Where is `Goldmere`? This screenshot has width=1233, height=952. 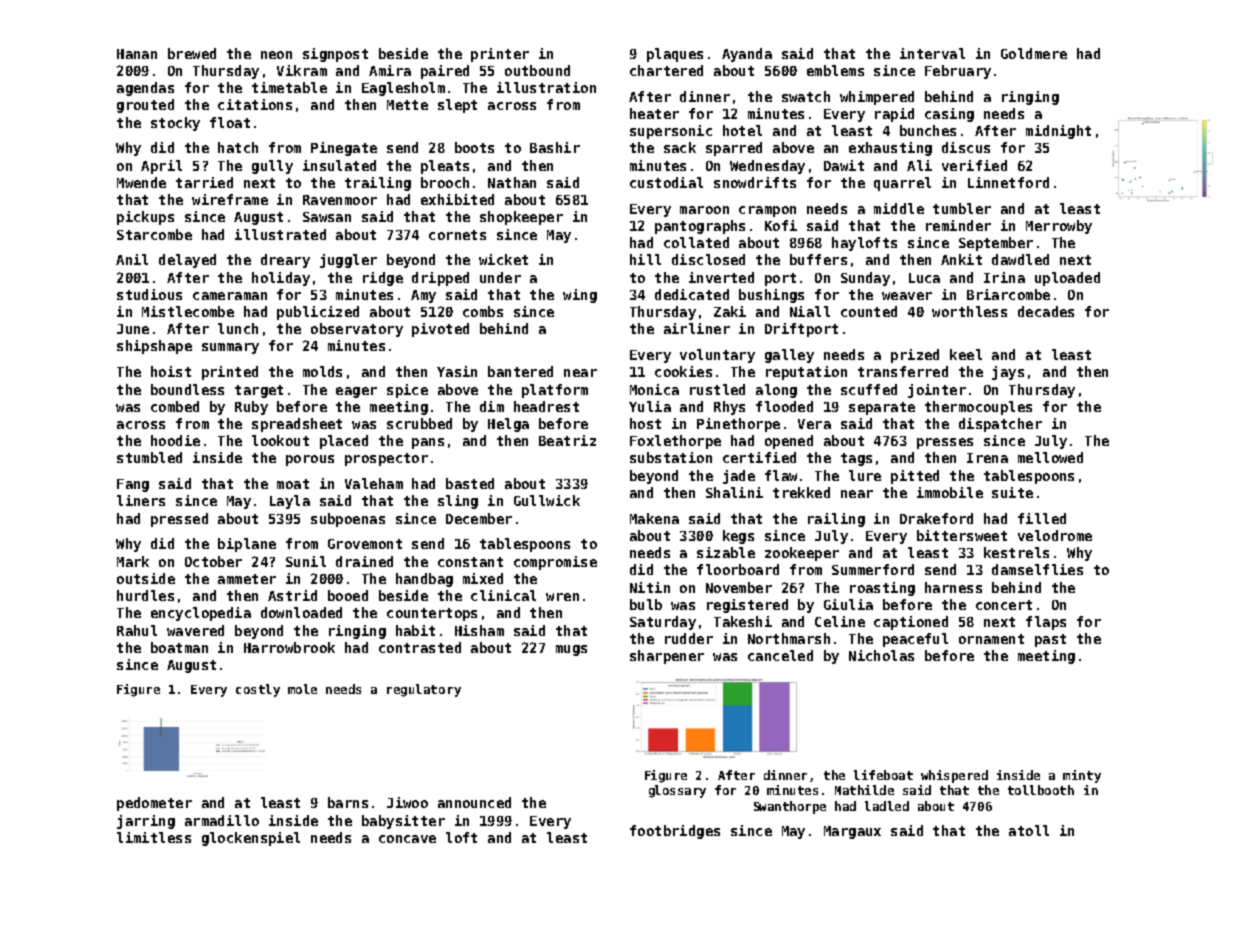
Goldmere is located at coordinates (1034, 53).
